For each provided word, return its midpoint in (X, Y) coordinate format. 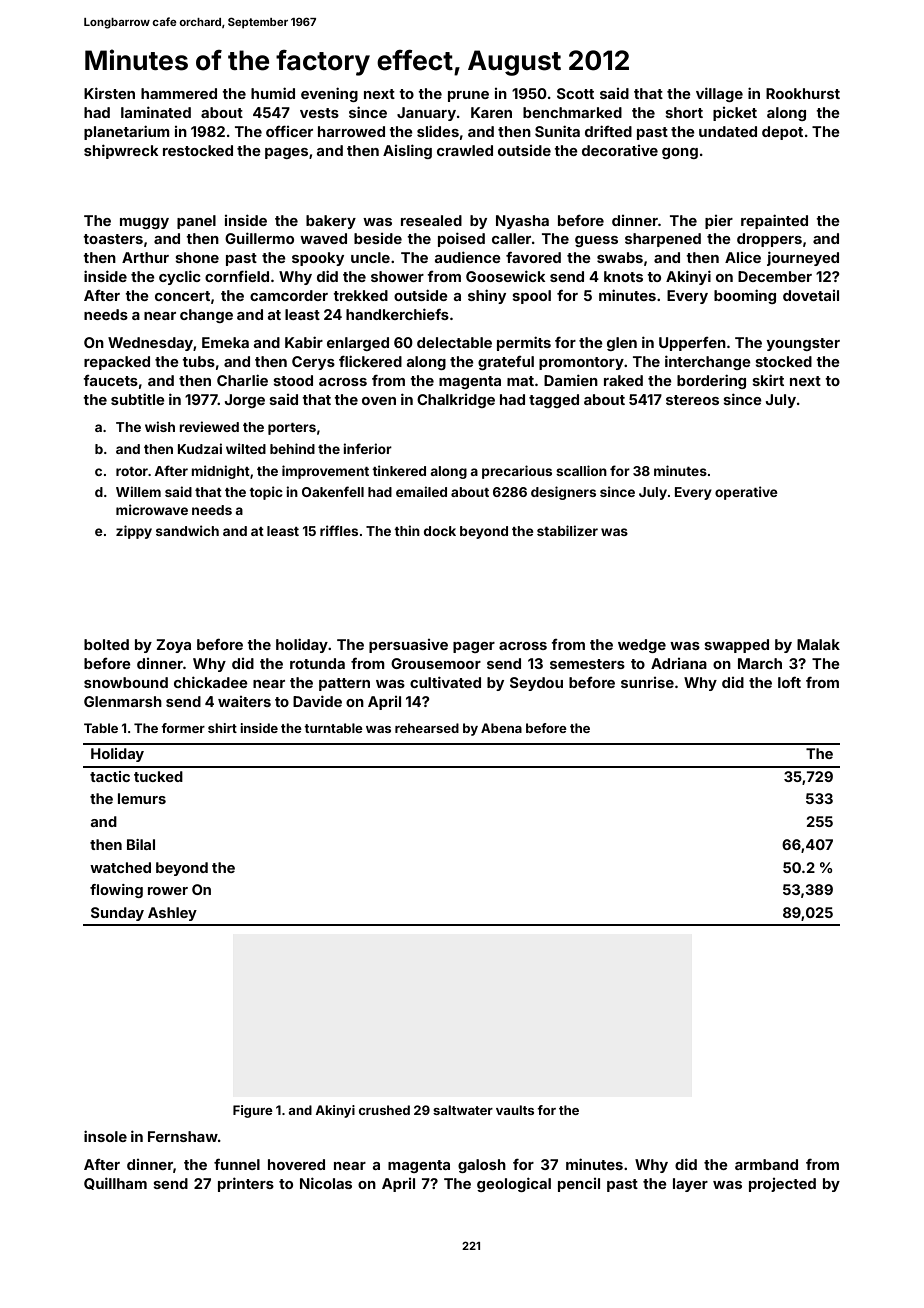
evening (329, 94)
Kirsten (109, 93)
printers (246, 1184)
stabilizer (567, 530)
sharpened (663, 240)
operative (746, 493)
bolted (106, 644)
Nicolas (326, 1183)
